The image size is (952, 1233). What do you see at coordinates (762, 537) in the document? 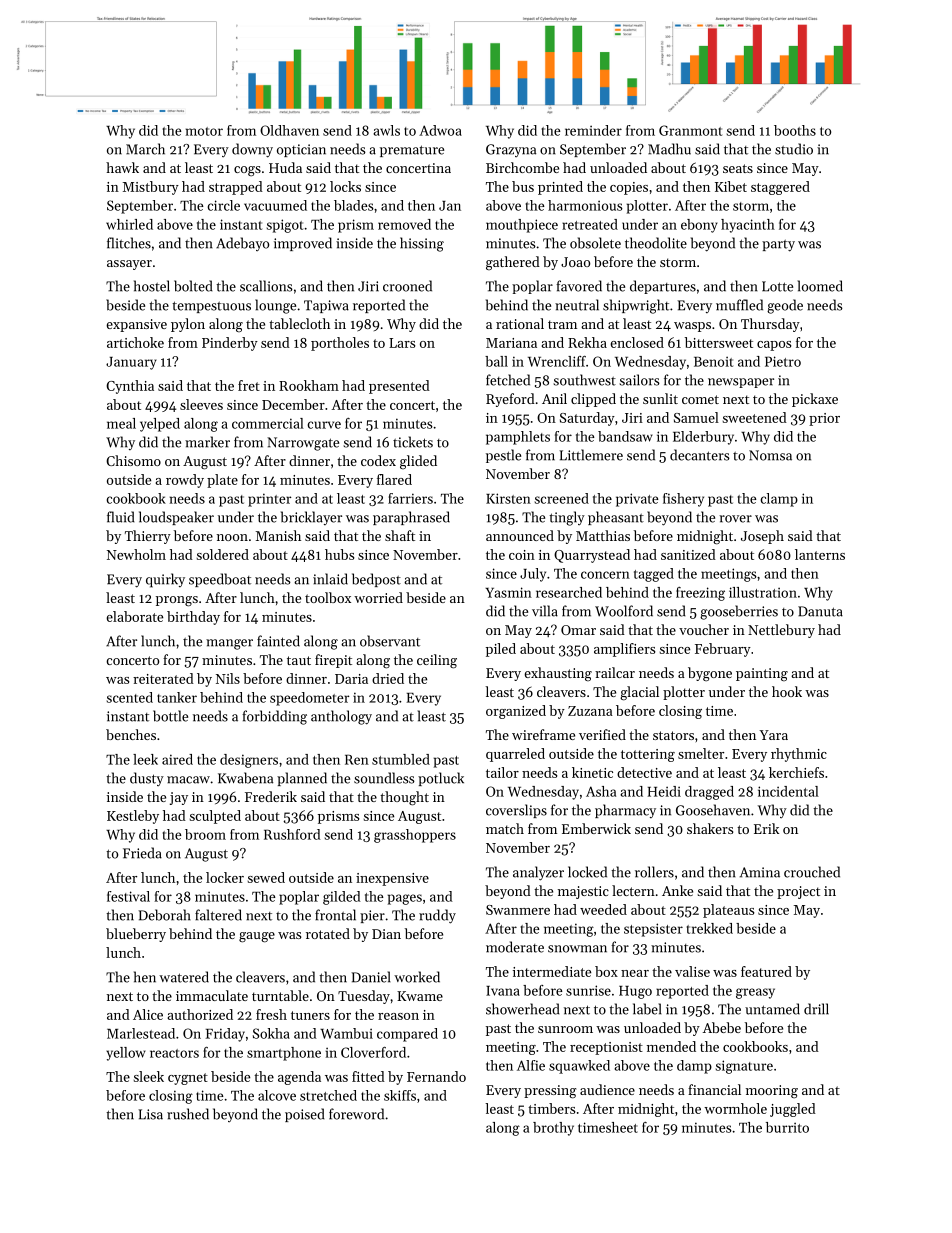
I see `Joseph` at bounding box center [762, 537].
